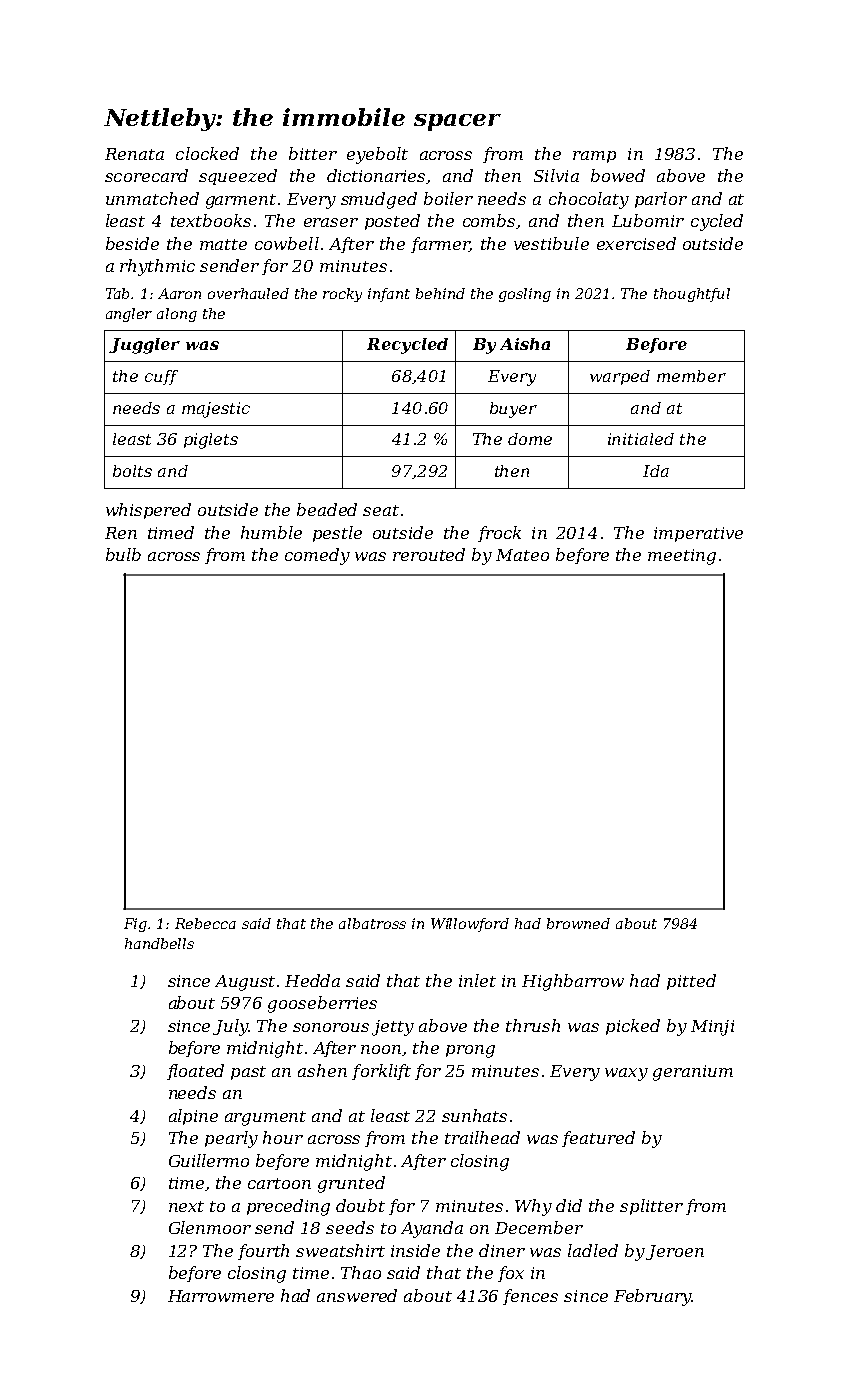 The height and width of the screenshot is (1400, 849). I want to click on comedy, so click(317, 556).
